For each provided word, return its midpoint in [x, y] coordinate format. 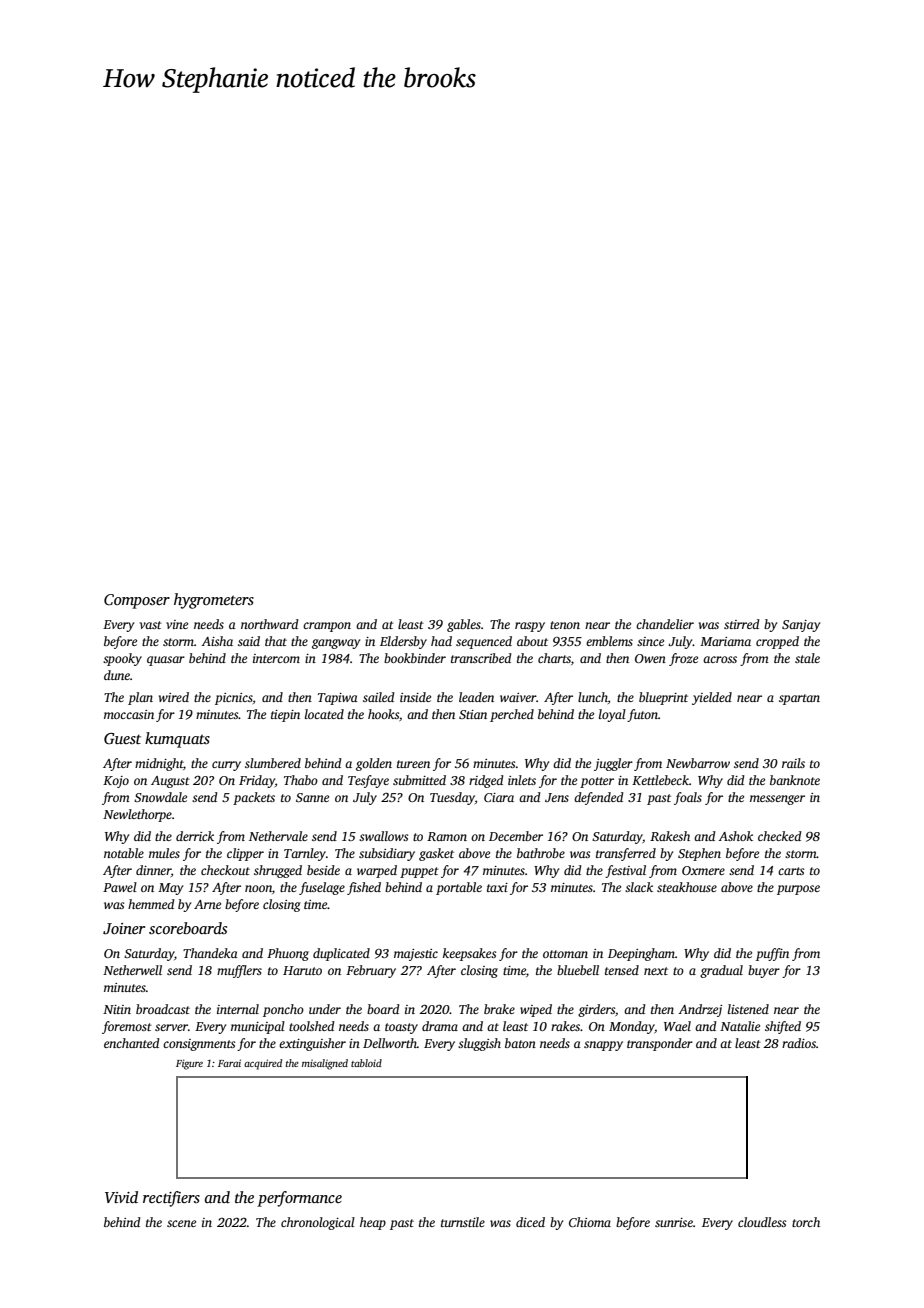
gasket [436, 854]
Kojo [116, 782]
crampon [327, 627]
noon [258, 888]
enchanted [132, 1043]
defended [599, 798]
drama [440, 1026]
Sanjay [801, 626]
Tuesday [452, 798]
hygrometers [214, 601]
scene [181, 1223]
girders [596, 1010]
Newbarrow [698, 763]
